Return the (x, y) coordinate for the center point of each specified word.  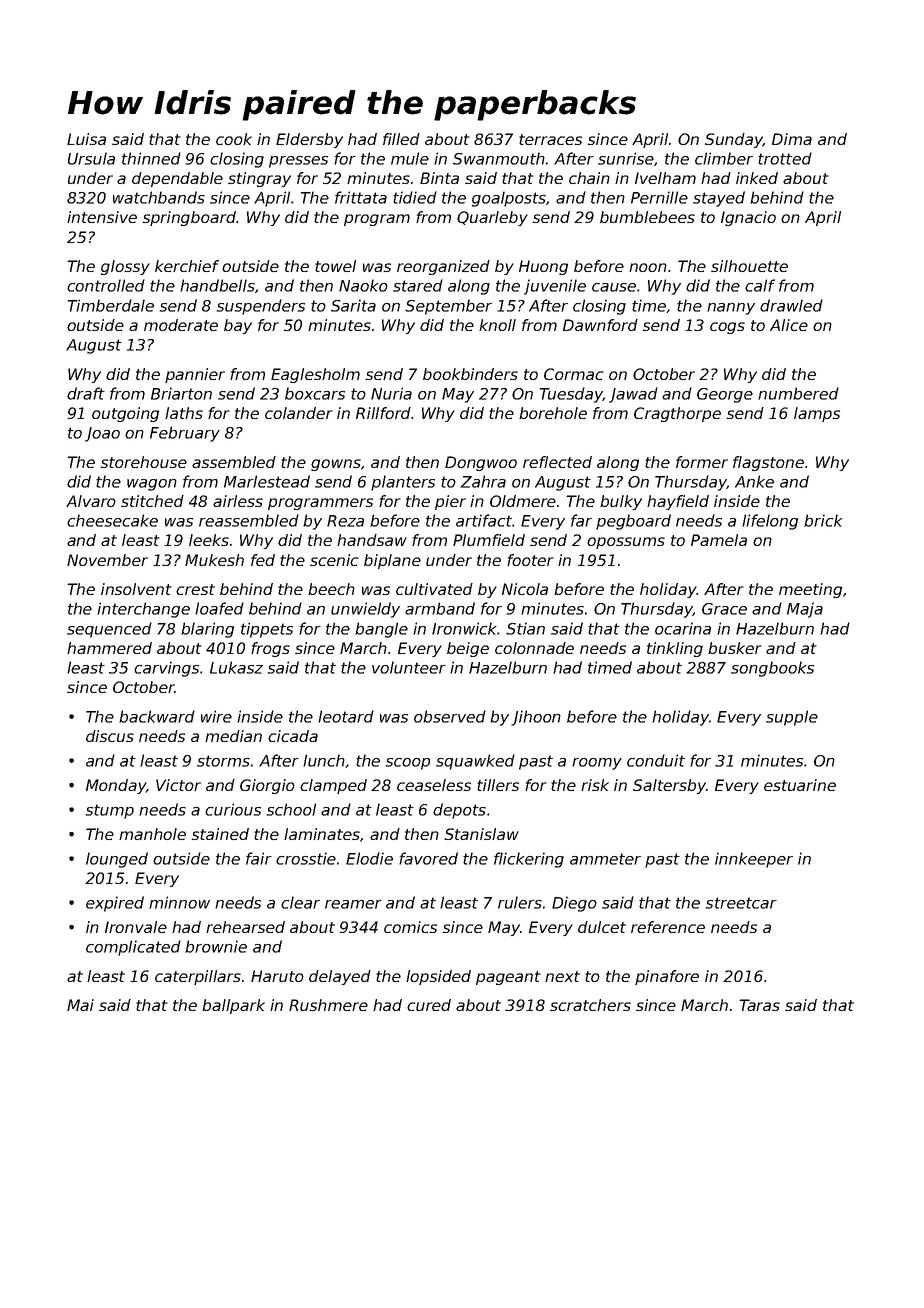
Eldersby (309, 140)
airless (238, 501)
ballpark (233, 1006)
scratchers (590, 1005)
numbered (798, 393)
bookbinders (470, 374)
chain (589, 178)
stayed (719, 199)
